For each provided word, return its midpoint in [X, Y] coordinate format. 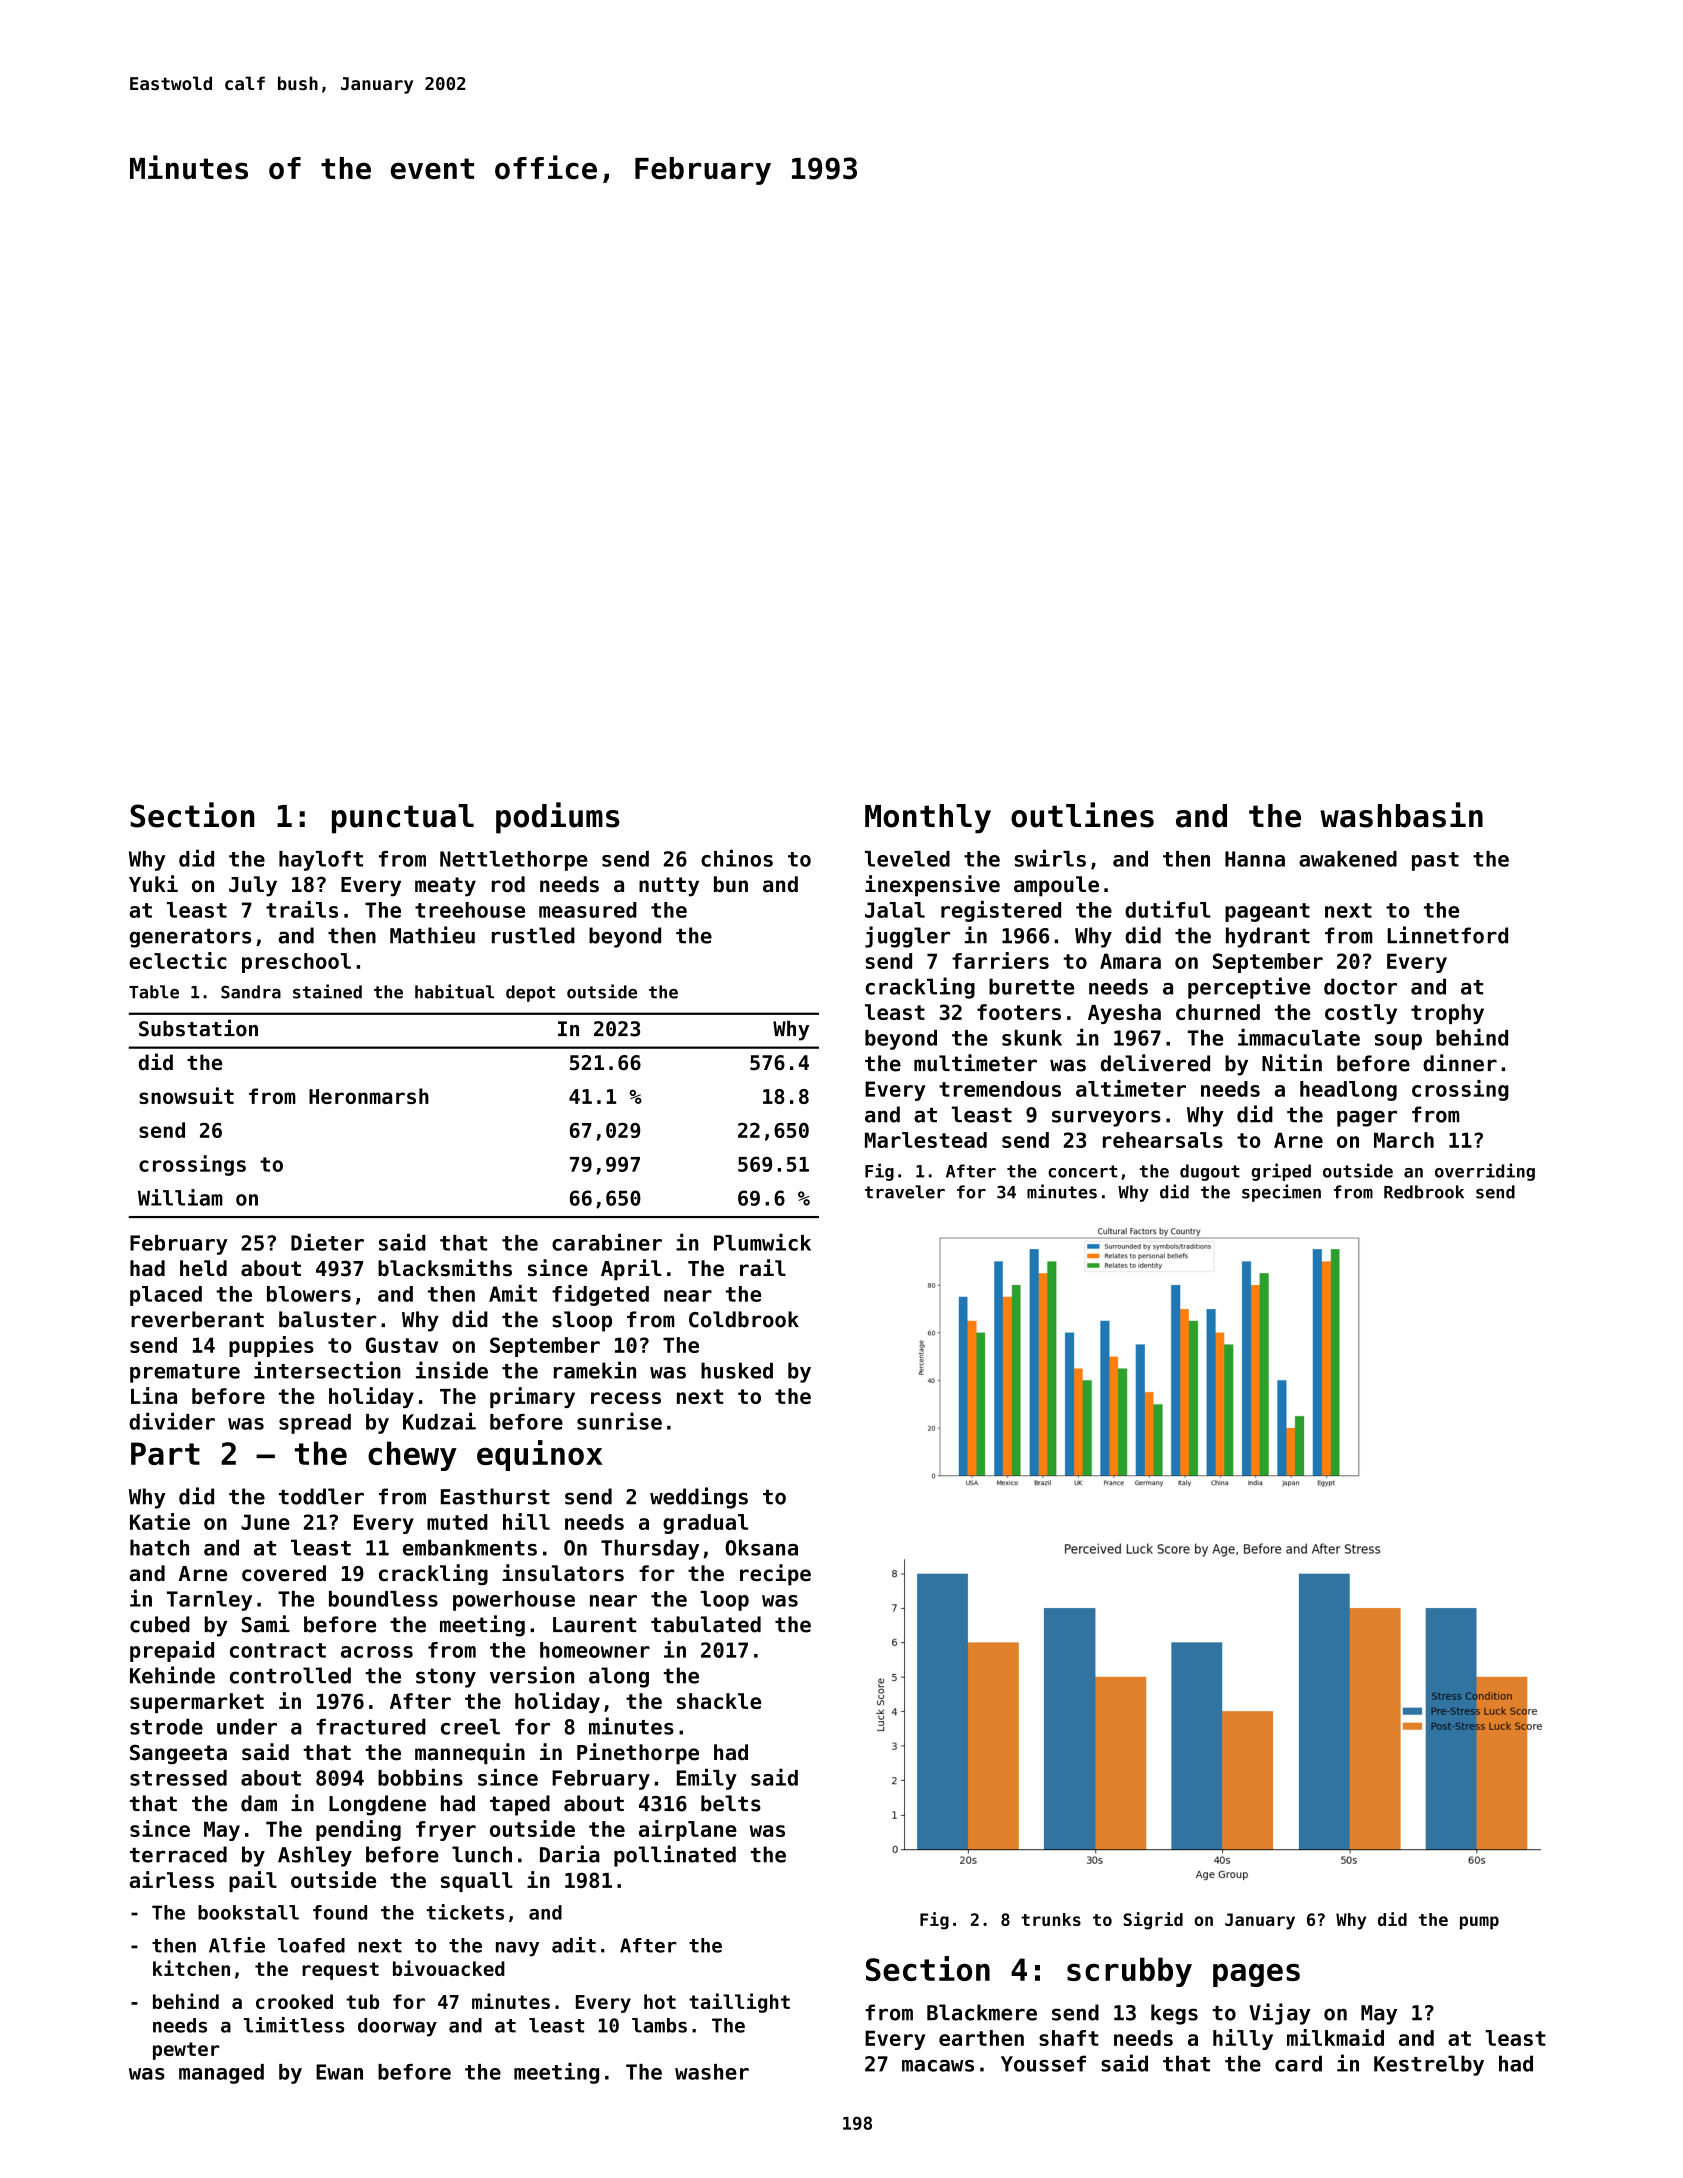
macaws [938, 2066]
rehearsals [1163, 1140]
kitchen [191, 1968]
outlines [1082, 815]
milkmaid [1335, 2037]
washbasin [1401, 815]
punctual [403, 819]
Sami [266, 1624]
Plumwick [762, 1242]
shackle [719, 1701]
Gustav [402, 1345]
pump [1479, 1923]
